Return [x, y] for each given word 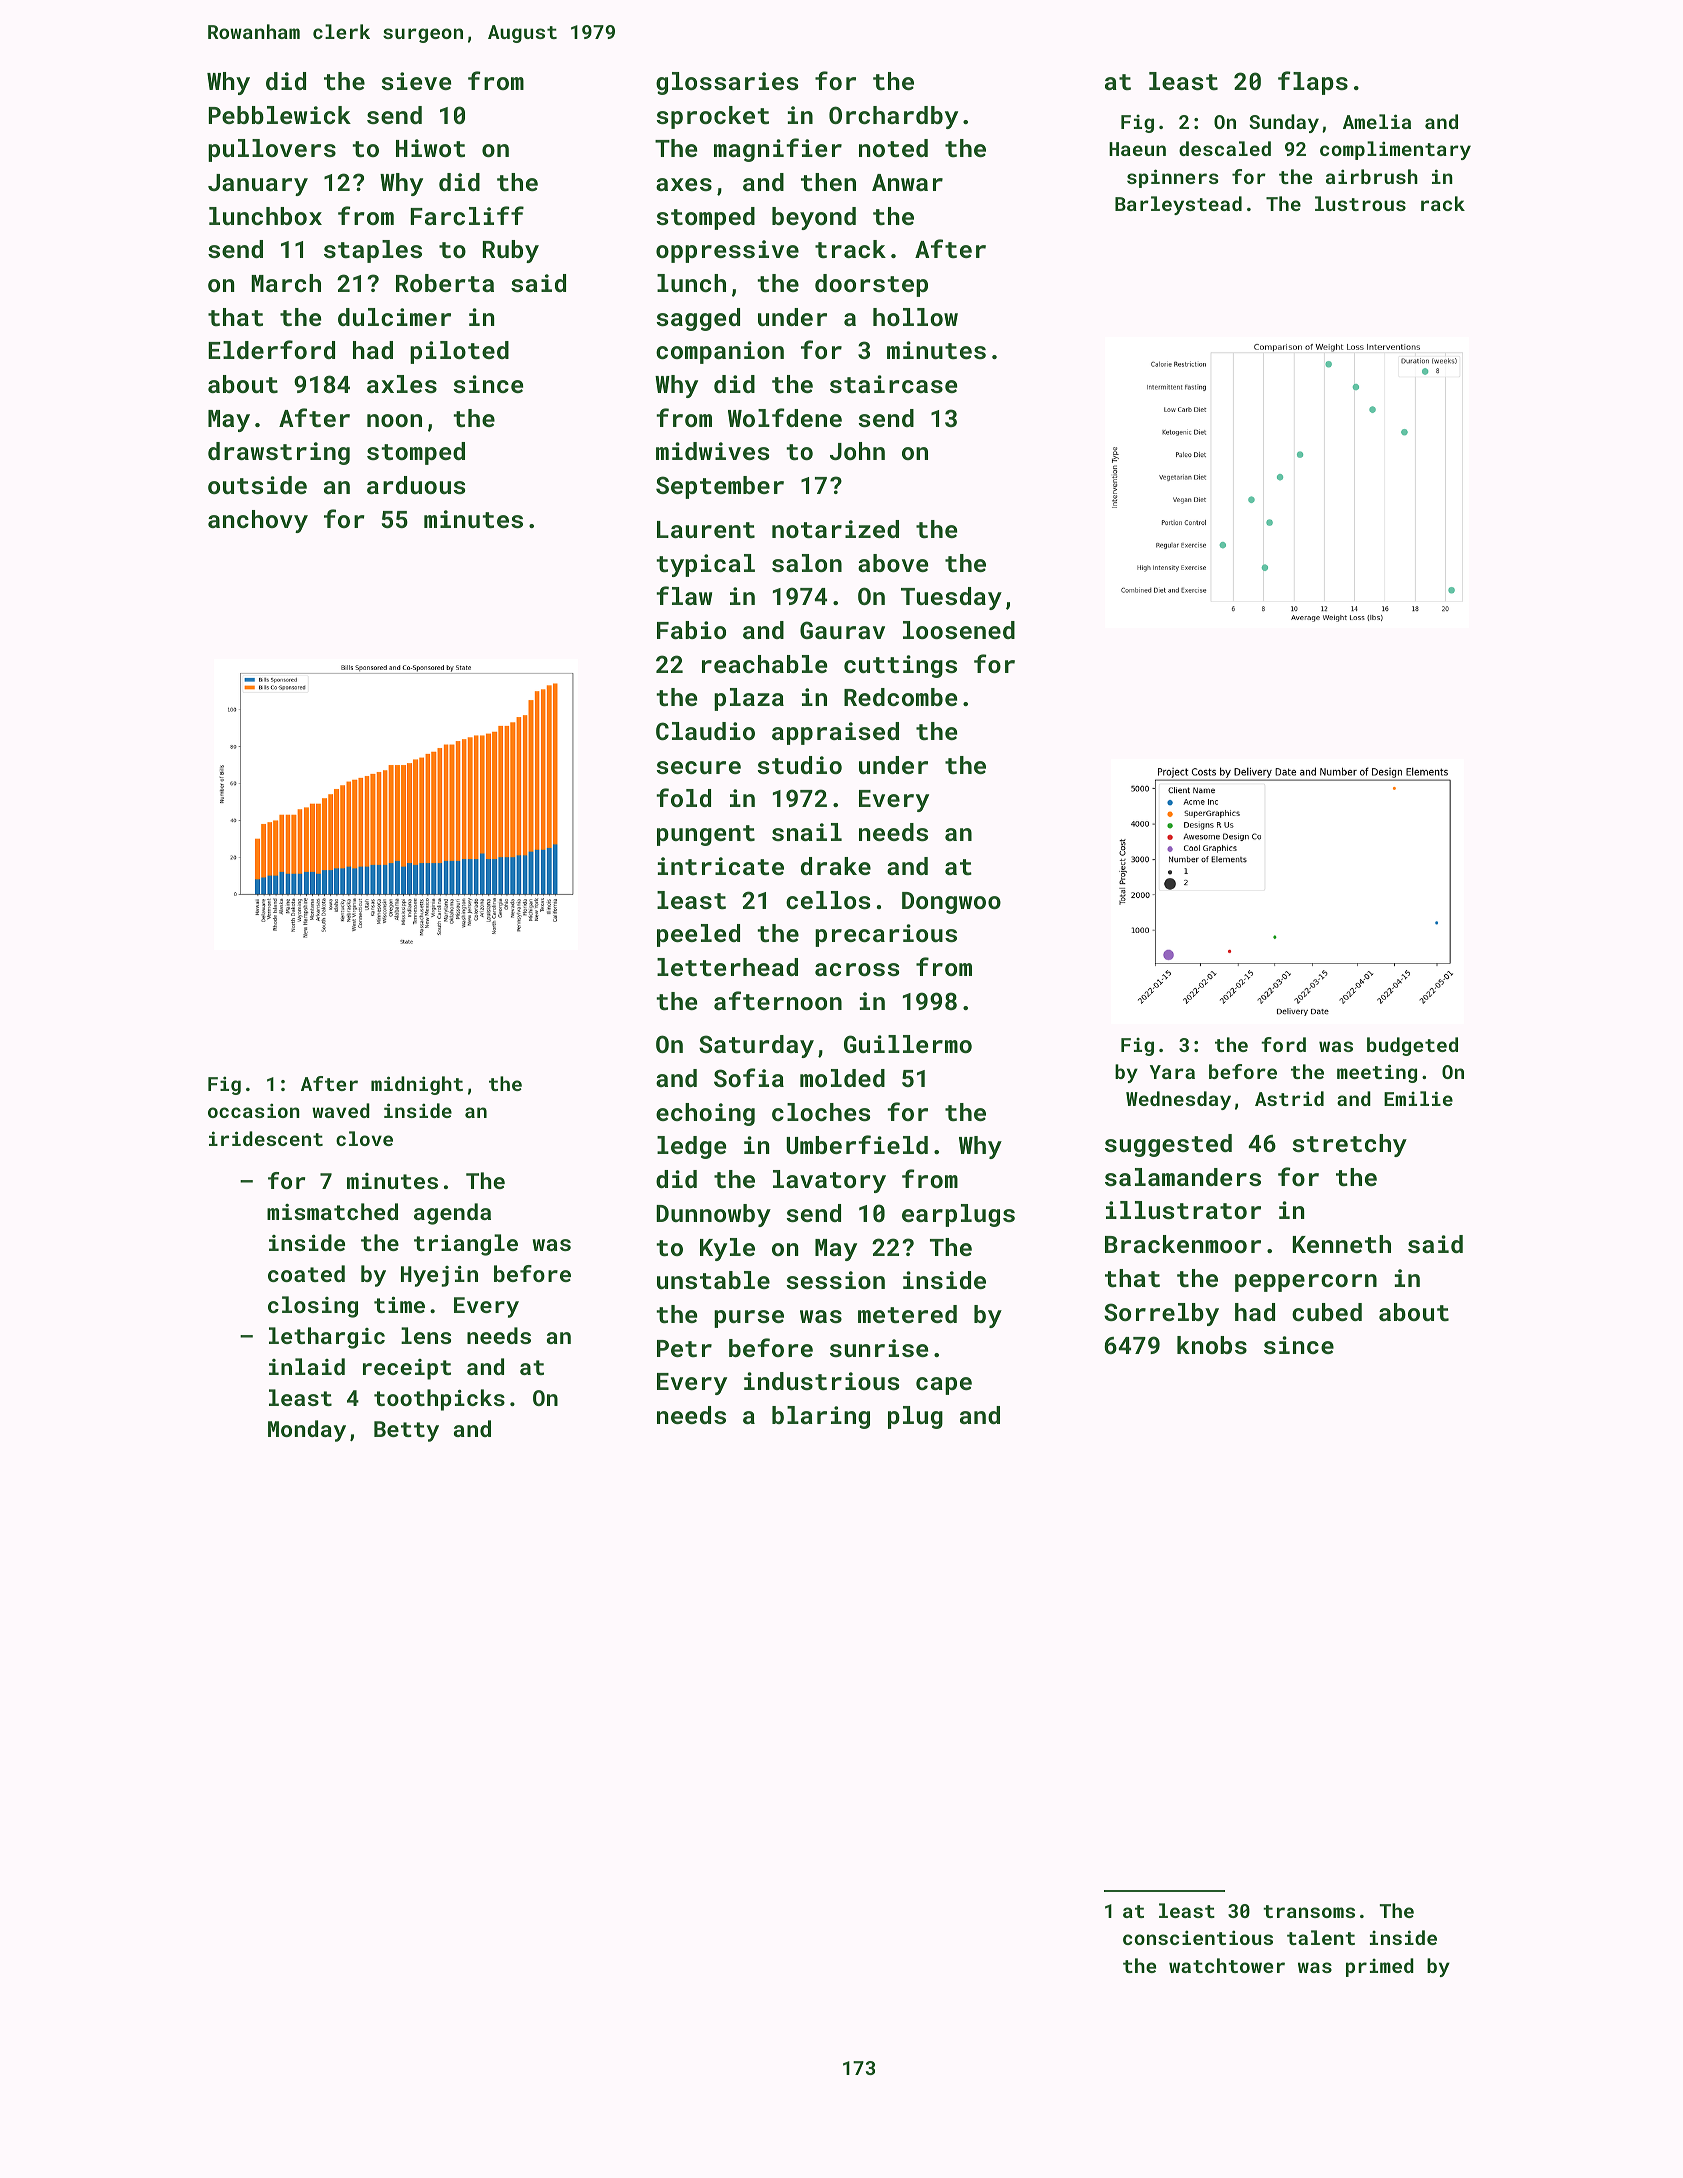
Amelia [1377, 121]
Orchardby [893, 117]
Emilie [1418, 1098]
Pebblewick [280, 115]
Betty [406, 1431]
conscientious [1198, 1937]
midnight [417, 1085]
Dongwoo [951, 903]
